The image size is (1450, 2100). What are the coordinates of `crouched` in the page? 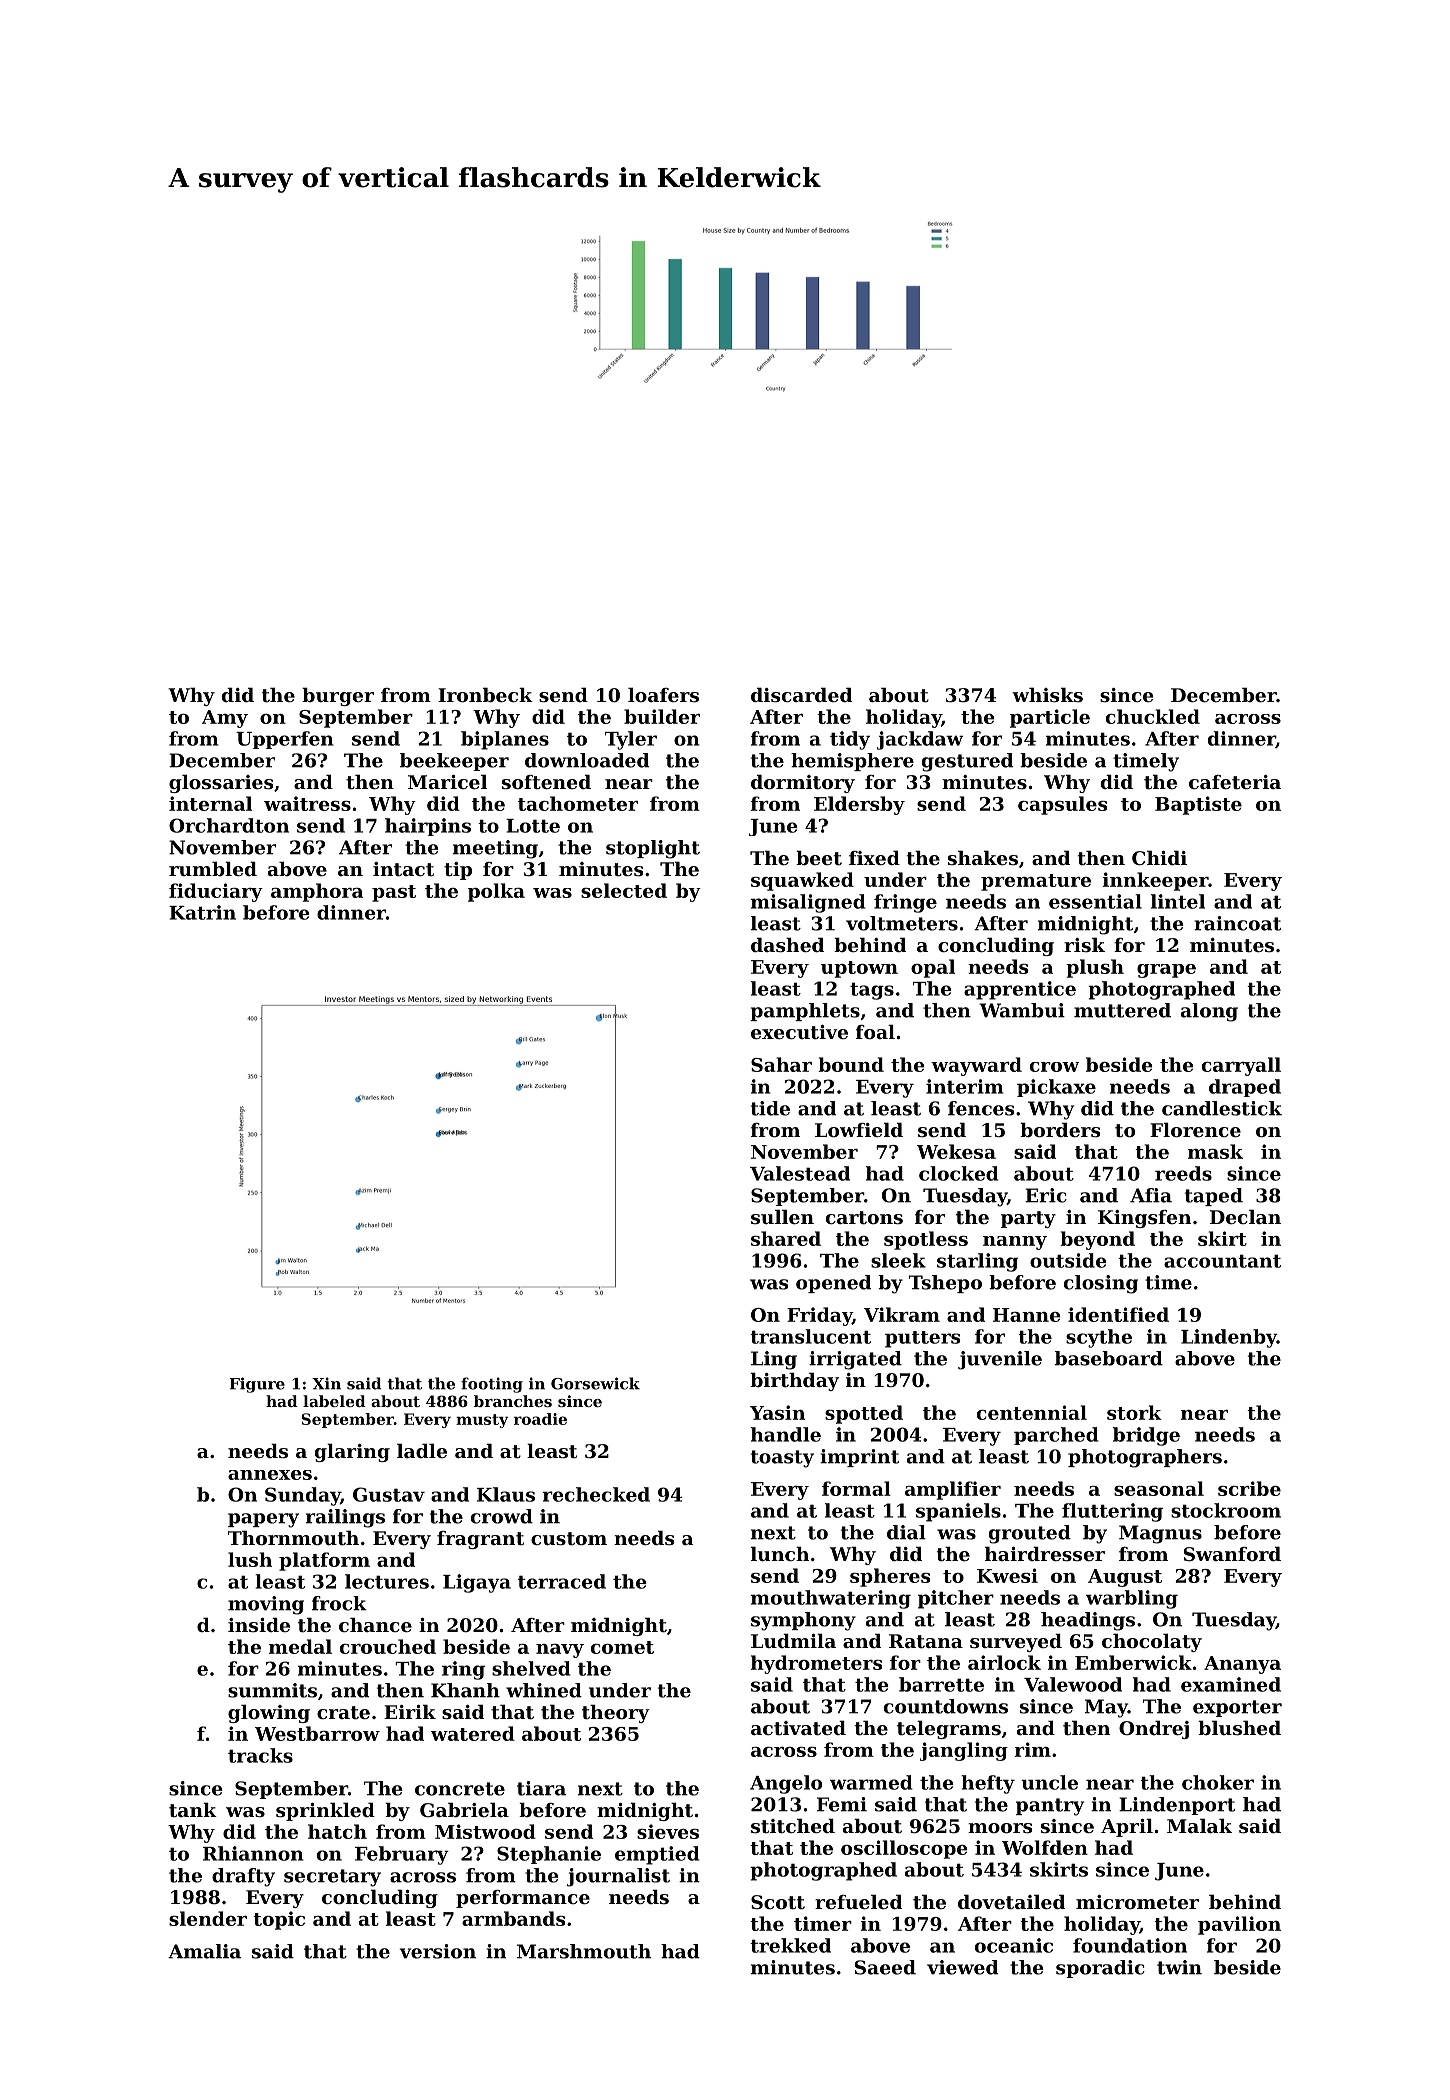 It's located at (388, 1646).
